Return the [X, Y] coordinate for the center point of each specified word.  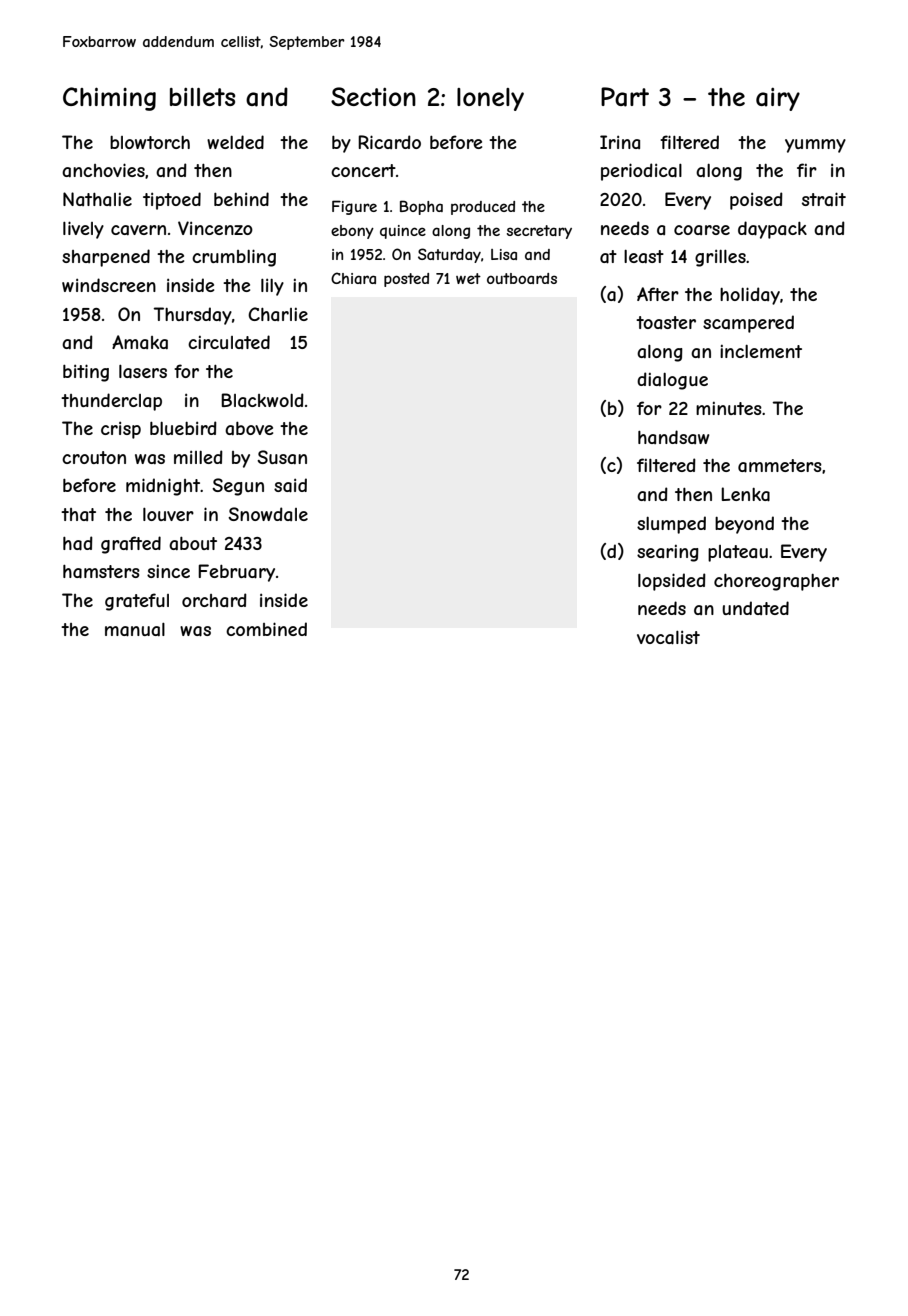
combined [266, 629]
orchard [214, 600]
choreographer [776, 582]
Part [625, 97]
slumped [671, 525]
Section [373, 96]
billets [202, 97]
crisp [121, 430]
